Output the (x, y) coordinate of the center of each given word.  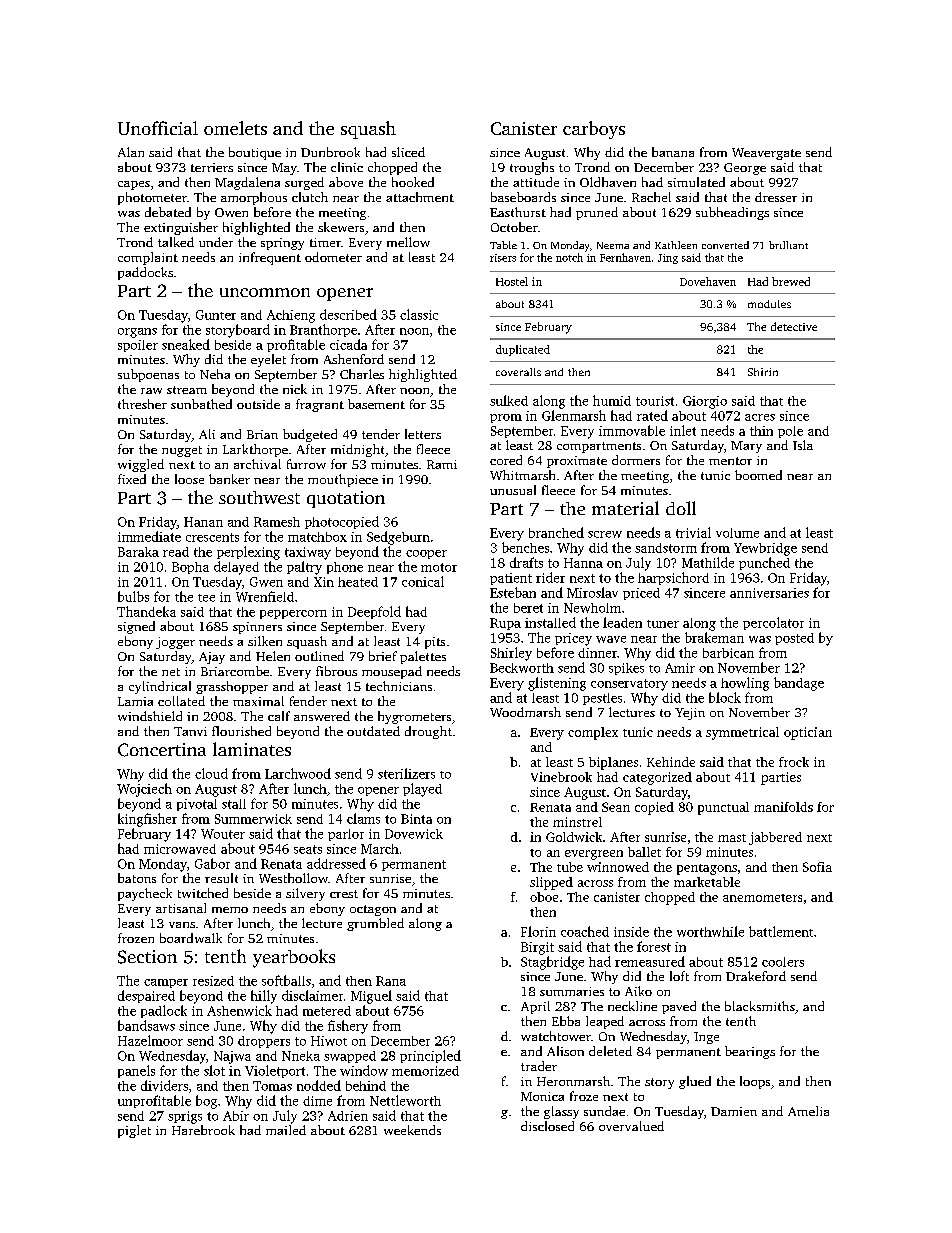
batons (137, 878)
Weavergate (766, 154)
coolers (783, 962)
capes (134, 185)
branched (556, 532)
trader (539, 1066)
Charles (362, 374)
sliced (408, 152)
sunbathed (201, 404)
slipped (551, 883)
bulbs (133, 596)
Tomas (272, 1086)
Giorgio (705, 402)
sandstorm (666, 548)
